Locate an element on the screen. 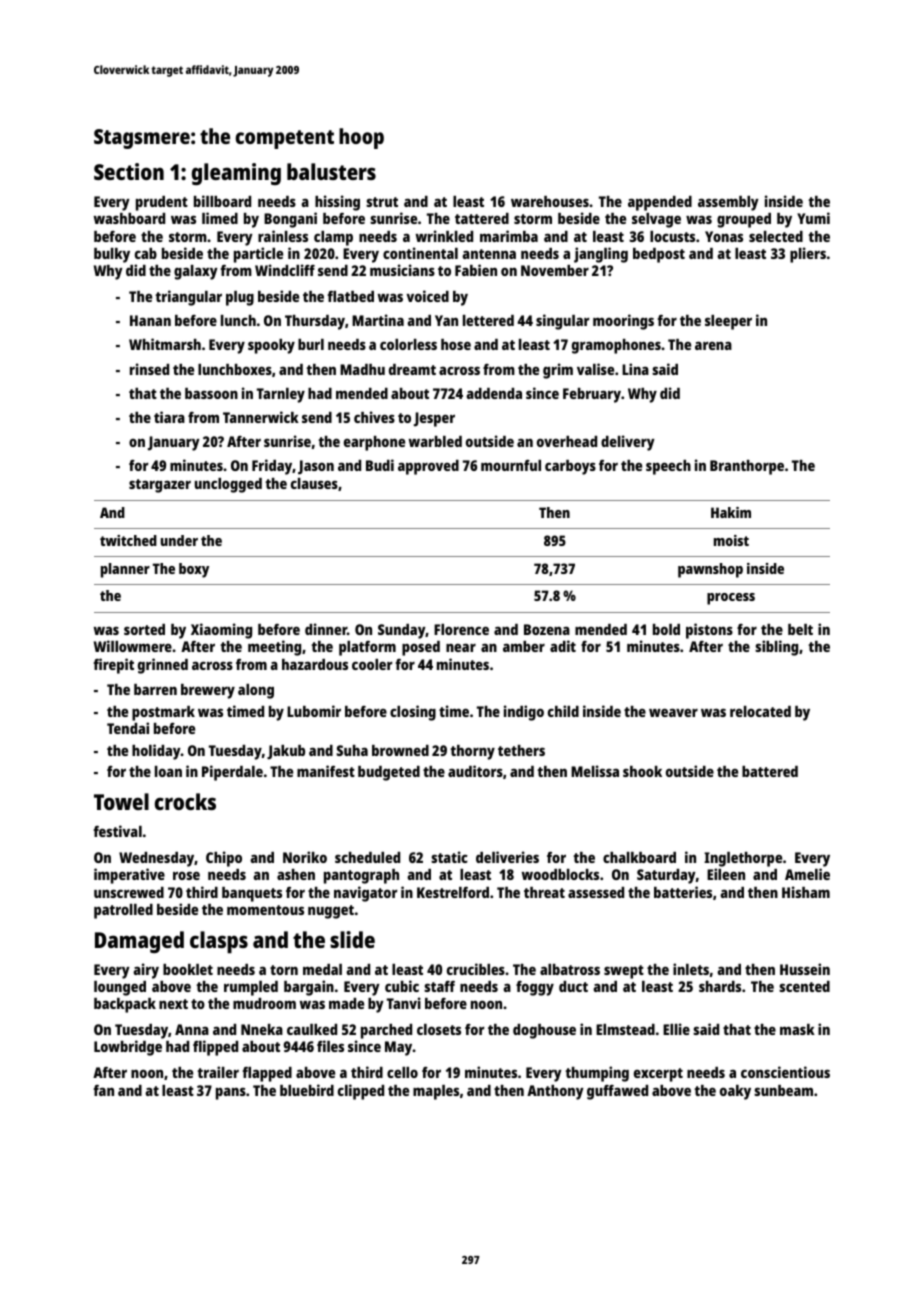  rainless is located at coordinates (283, 236).
